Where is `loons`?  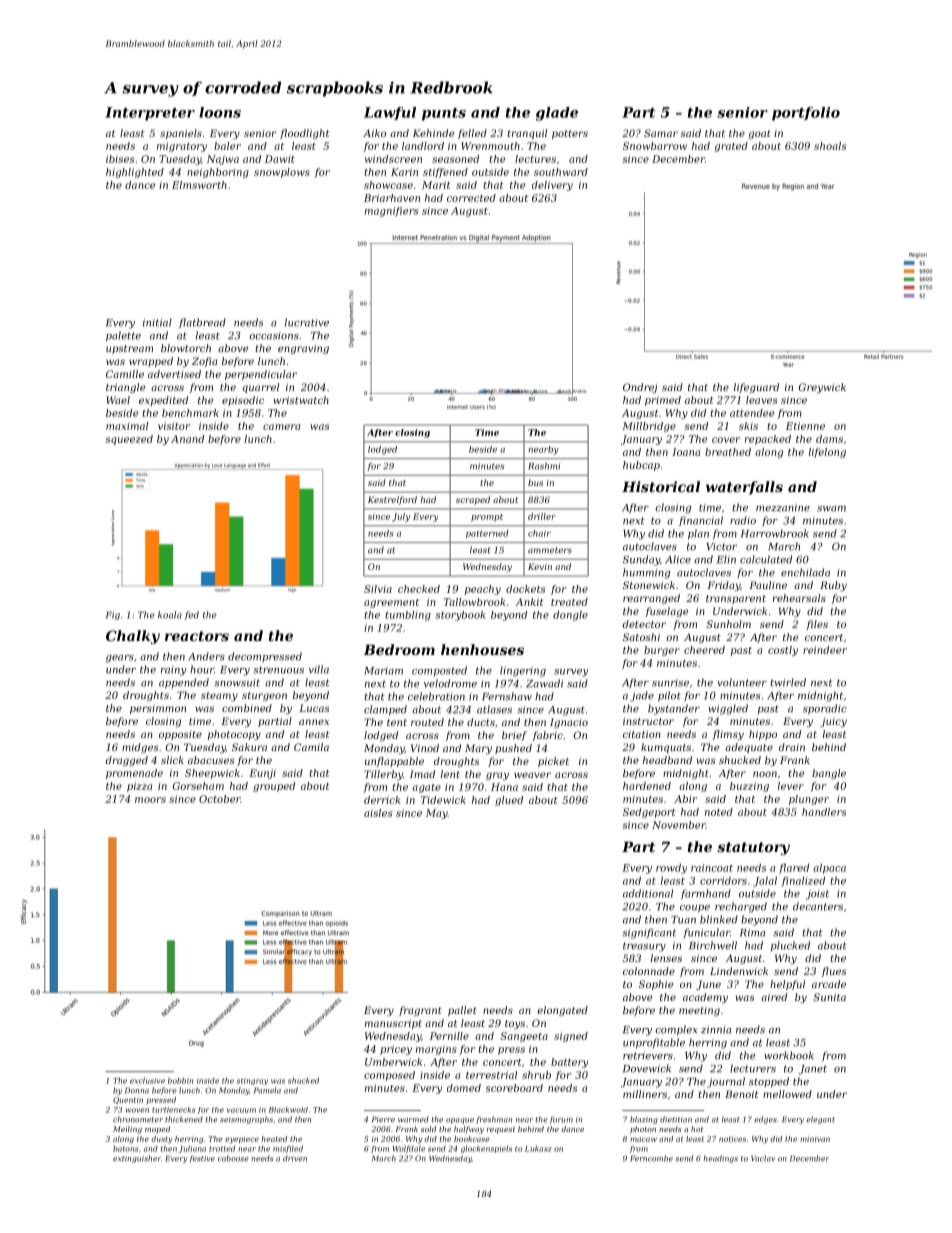
loons is located at coordinates (220, 112).
